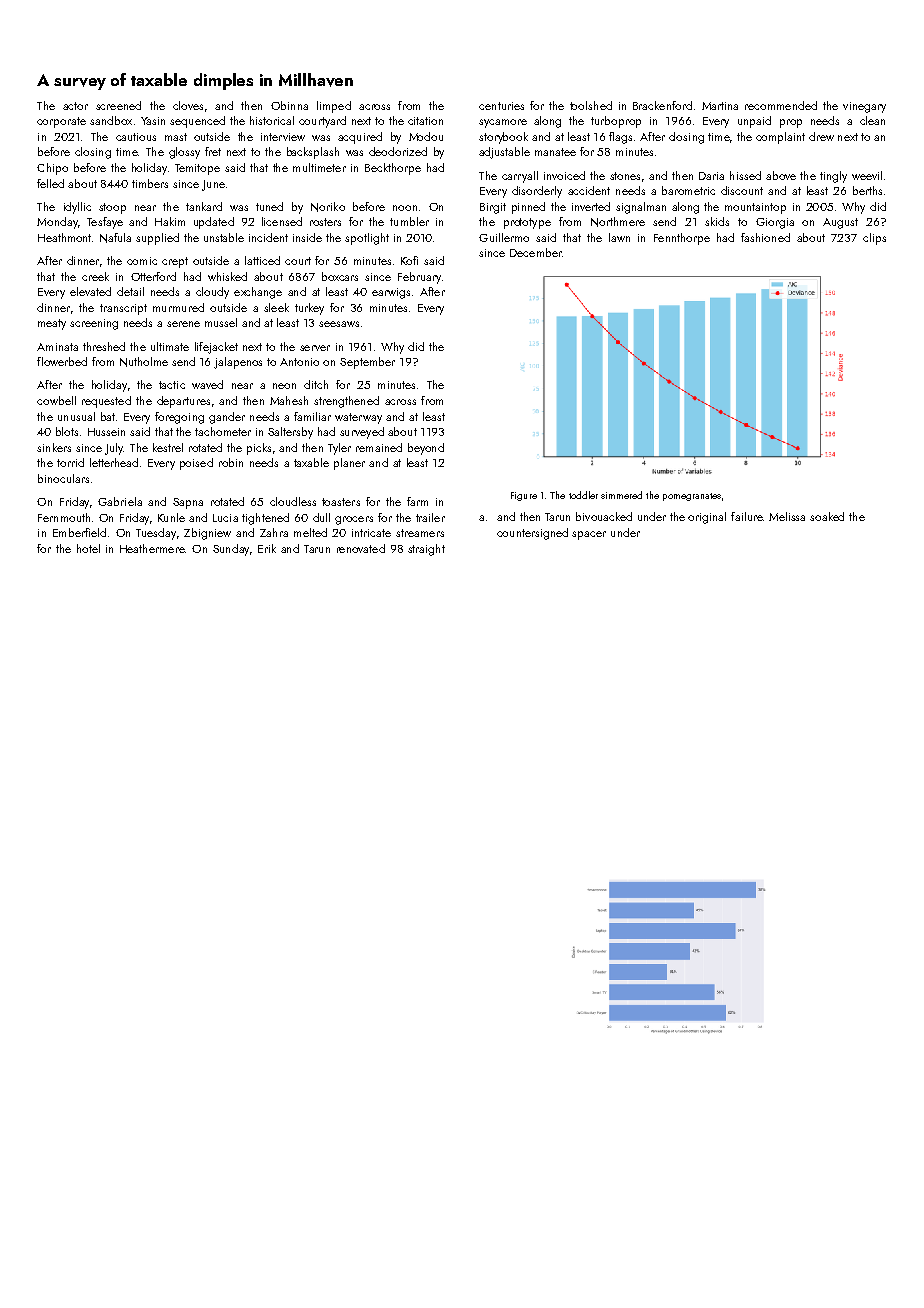  I want to click on berths, so click(867, 190).
